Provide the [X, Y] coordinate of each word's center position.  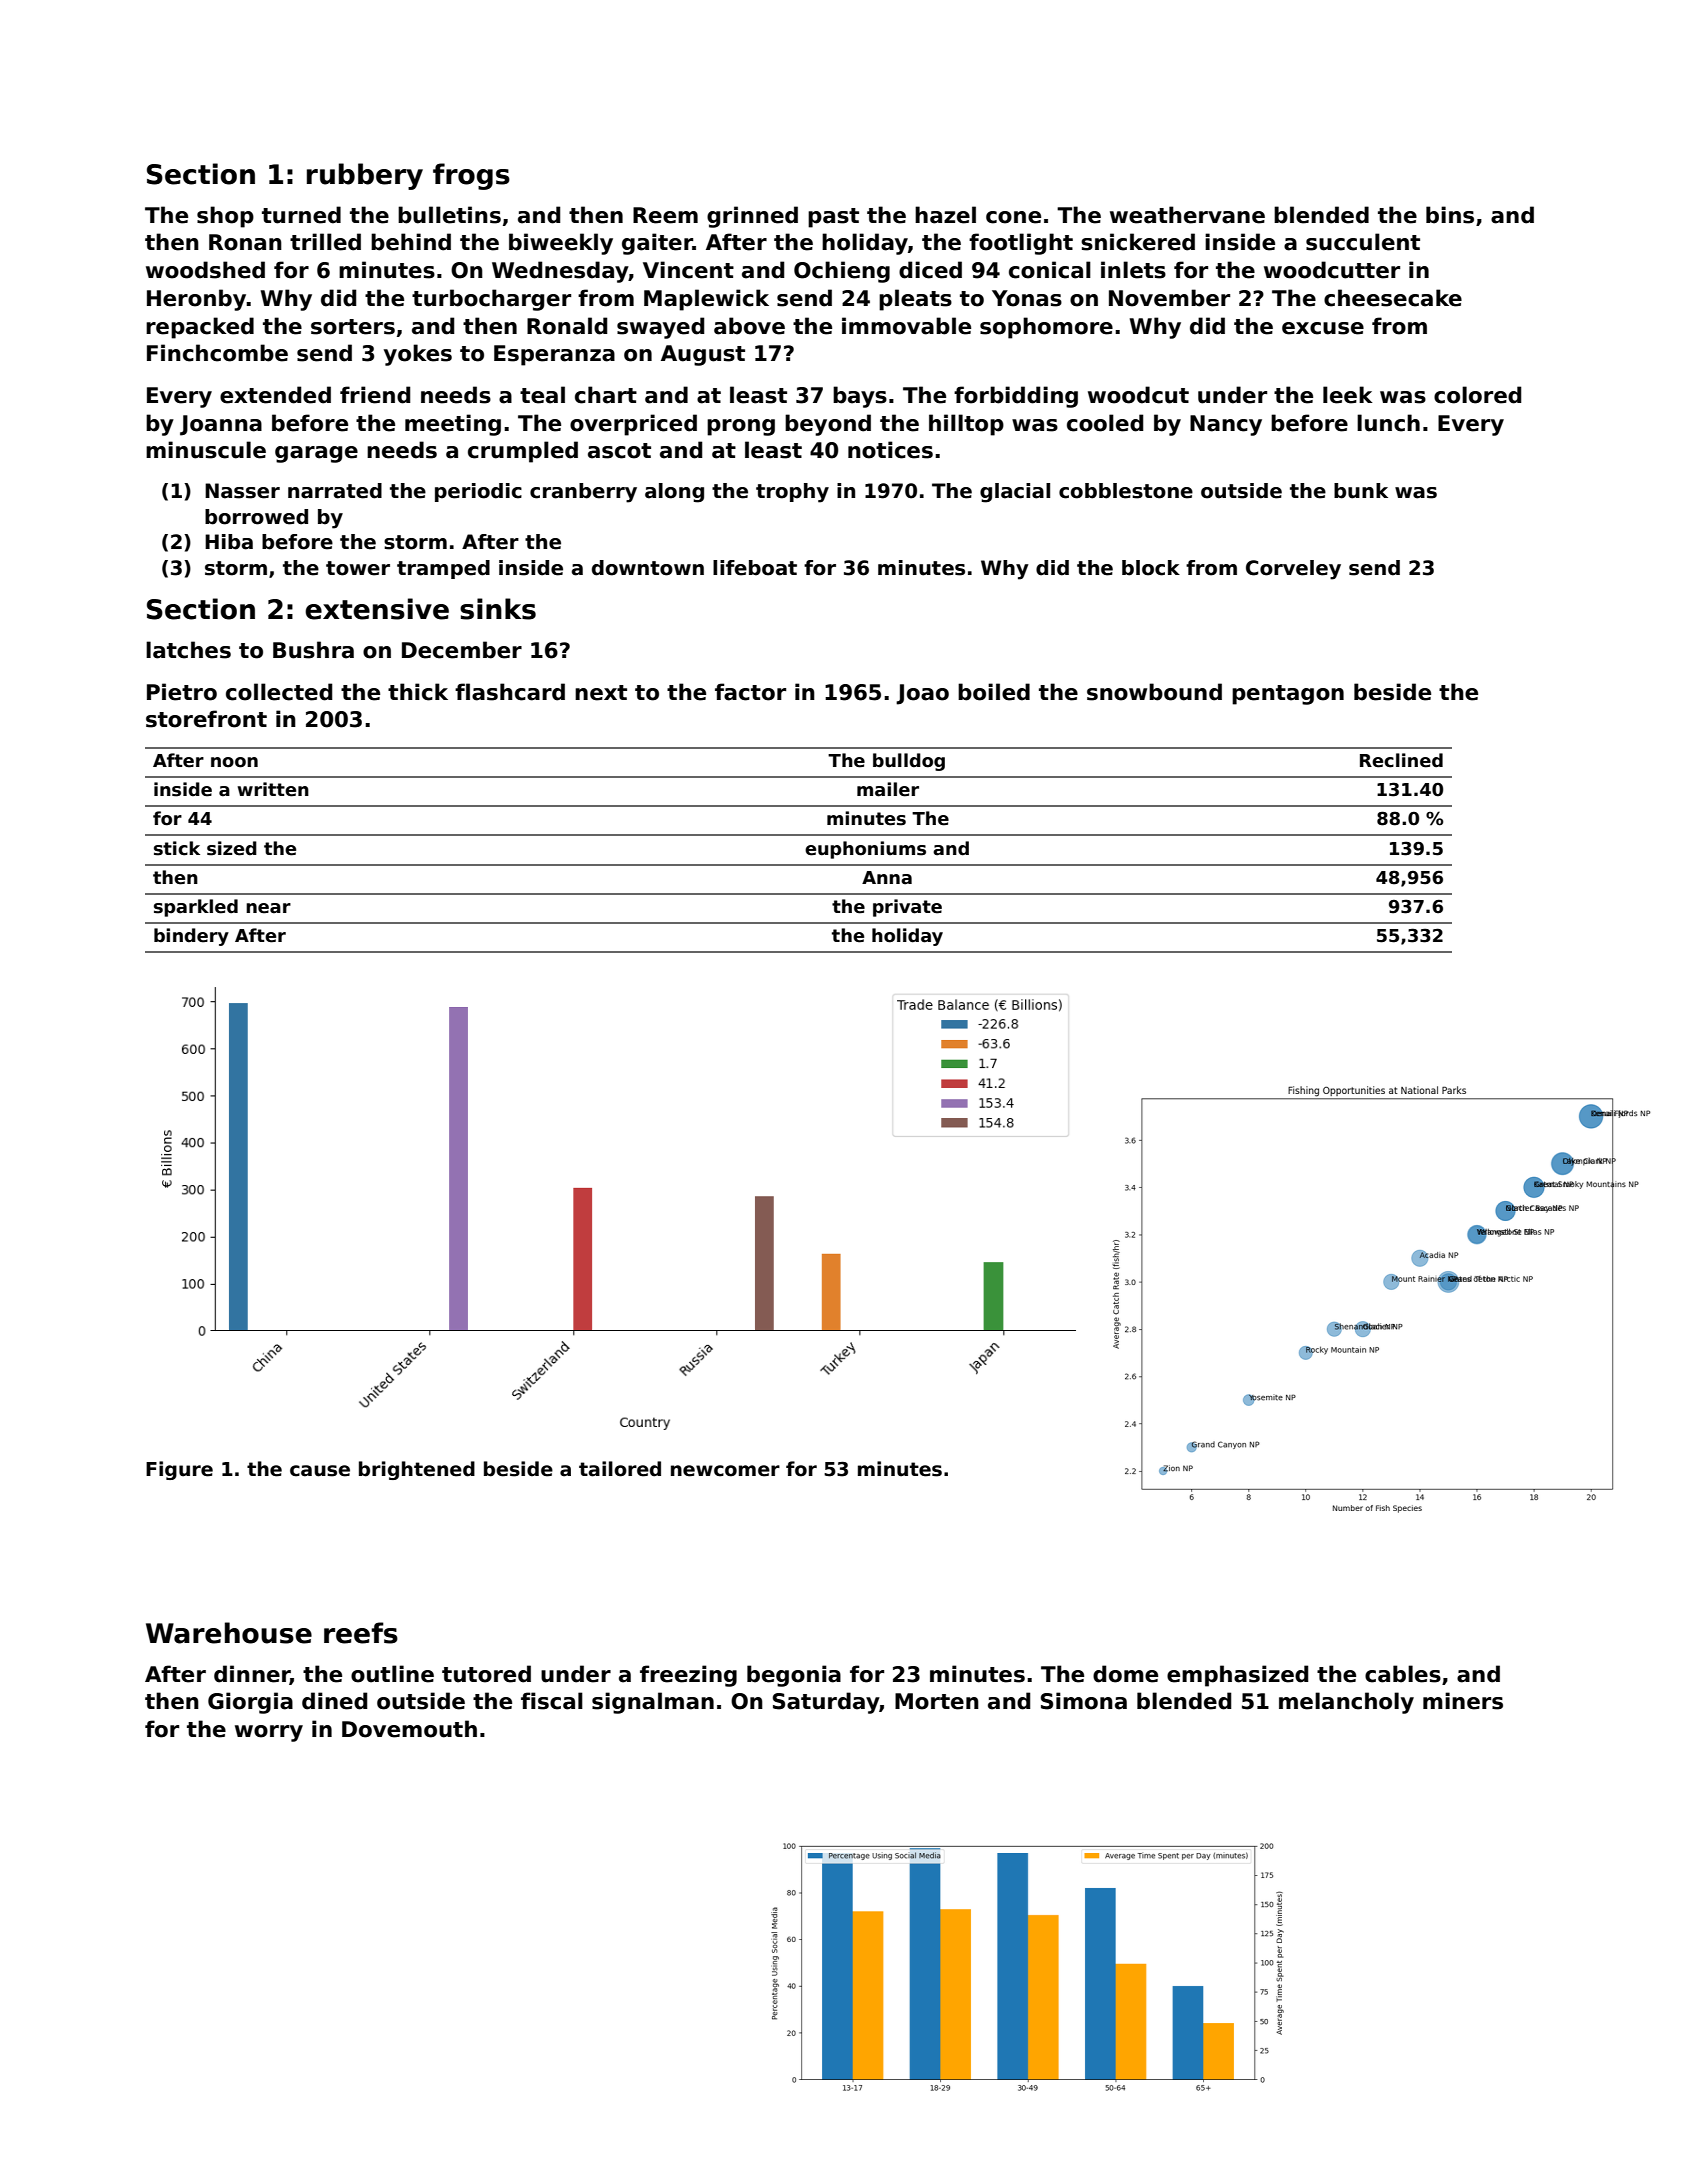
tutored [486, 1674]
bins [1450, 215]
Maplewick [706, 300]
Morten [937, 1701]
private [907, 908]
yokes [418, 355]
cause [320, 1471]
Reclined [1401, 760]
